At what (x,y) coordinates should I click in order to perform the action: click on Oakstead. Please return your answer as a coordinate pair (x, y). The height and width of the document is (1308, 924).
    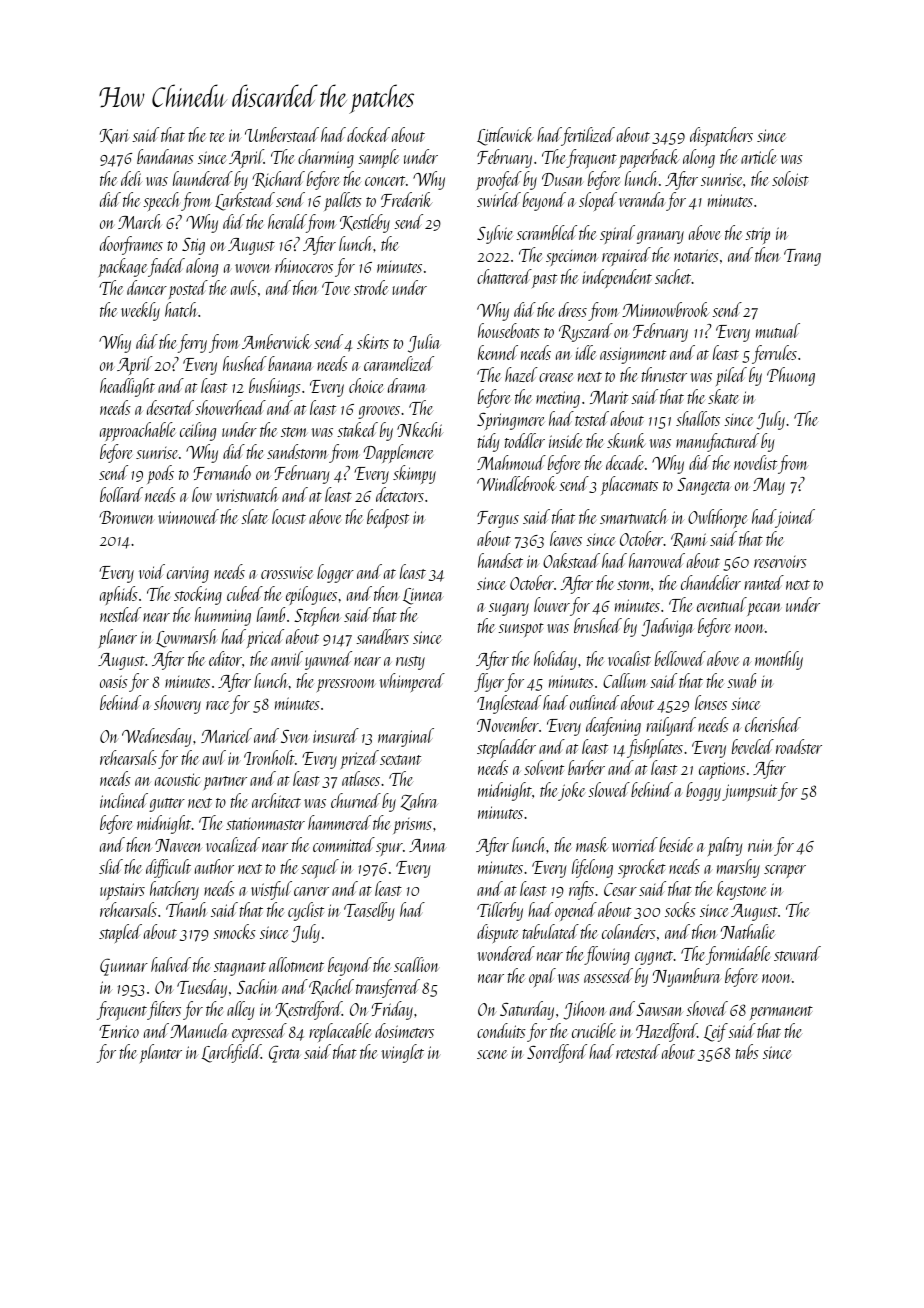
    Looking at the image, I should click on (571, 560).
